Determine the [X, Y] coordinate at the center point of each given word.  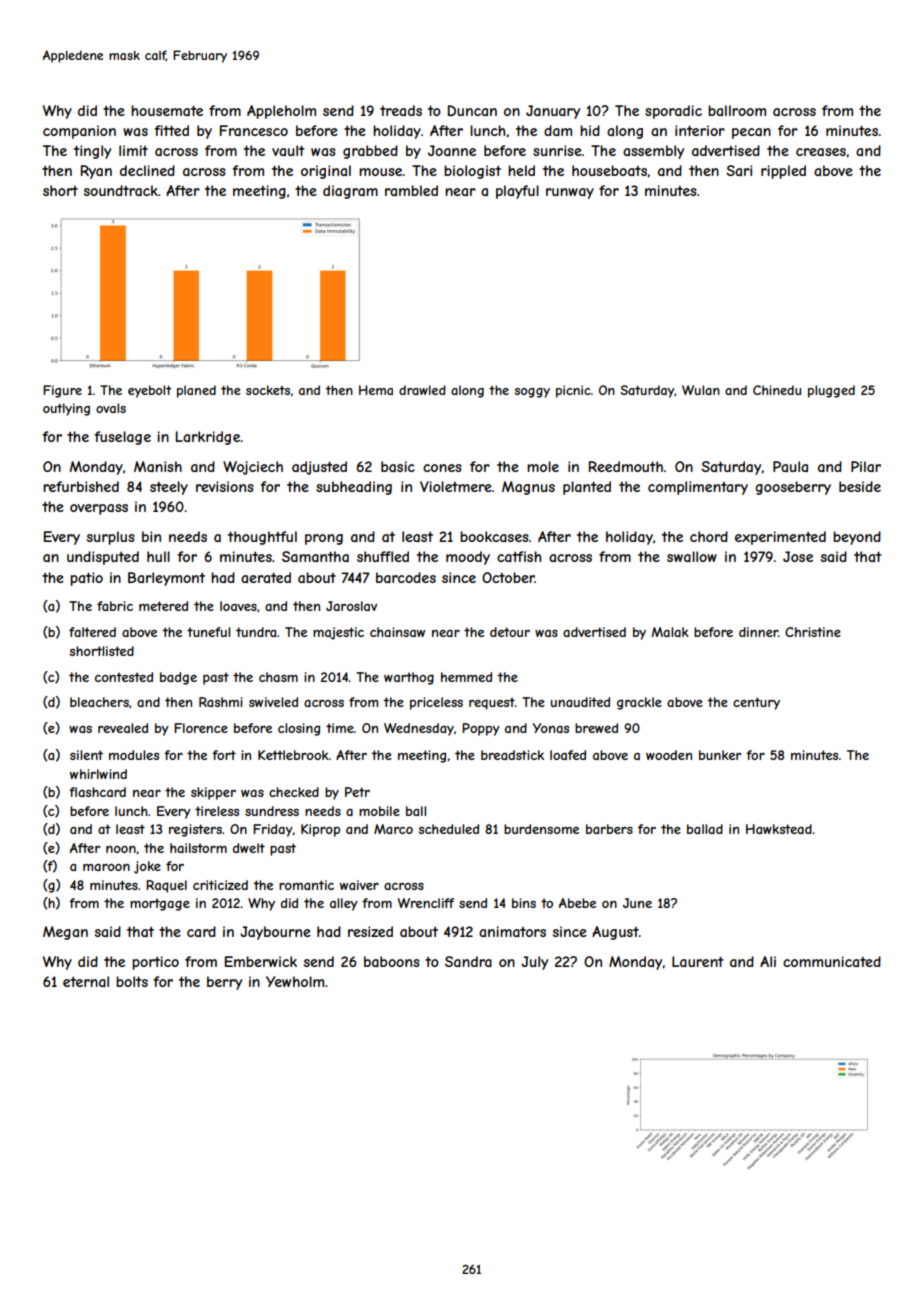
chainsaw [397, 632]
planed [196, 391]
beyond [857, 538]
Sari [739, 170]
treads [401, 110]
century [756, 703]
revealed [123, 728]
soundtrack [121, 190]
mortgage [160, 904]
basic [398, 466]
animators [512, 931]
